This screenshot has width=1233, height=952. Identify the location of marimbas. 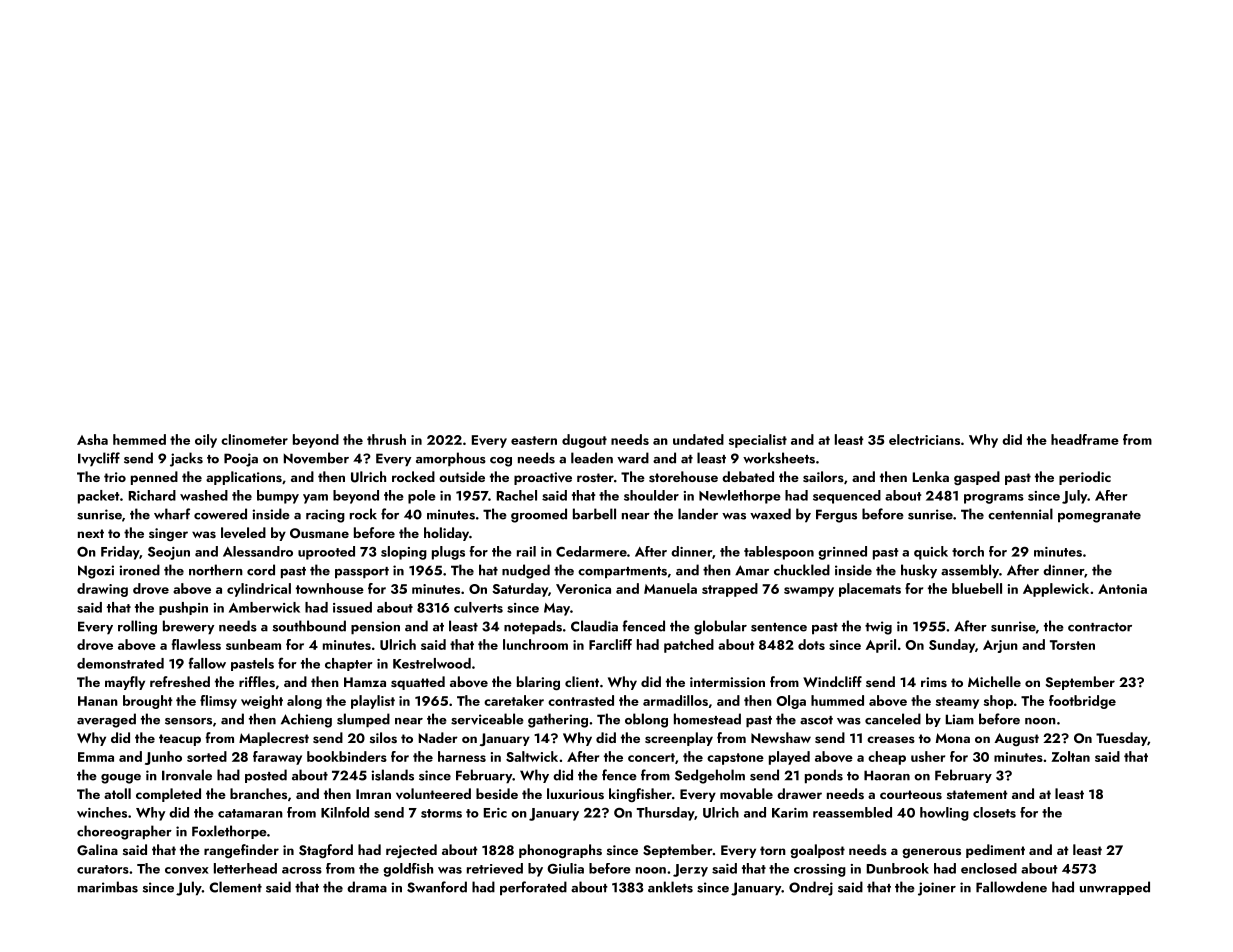
(108, 887).
